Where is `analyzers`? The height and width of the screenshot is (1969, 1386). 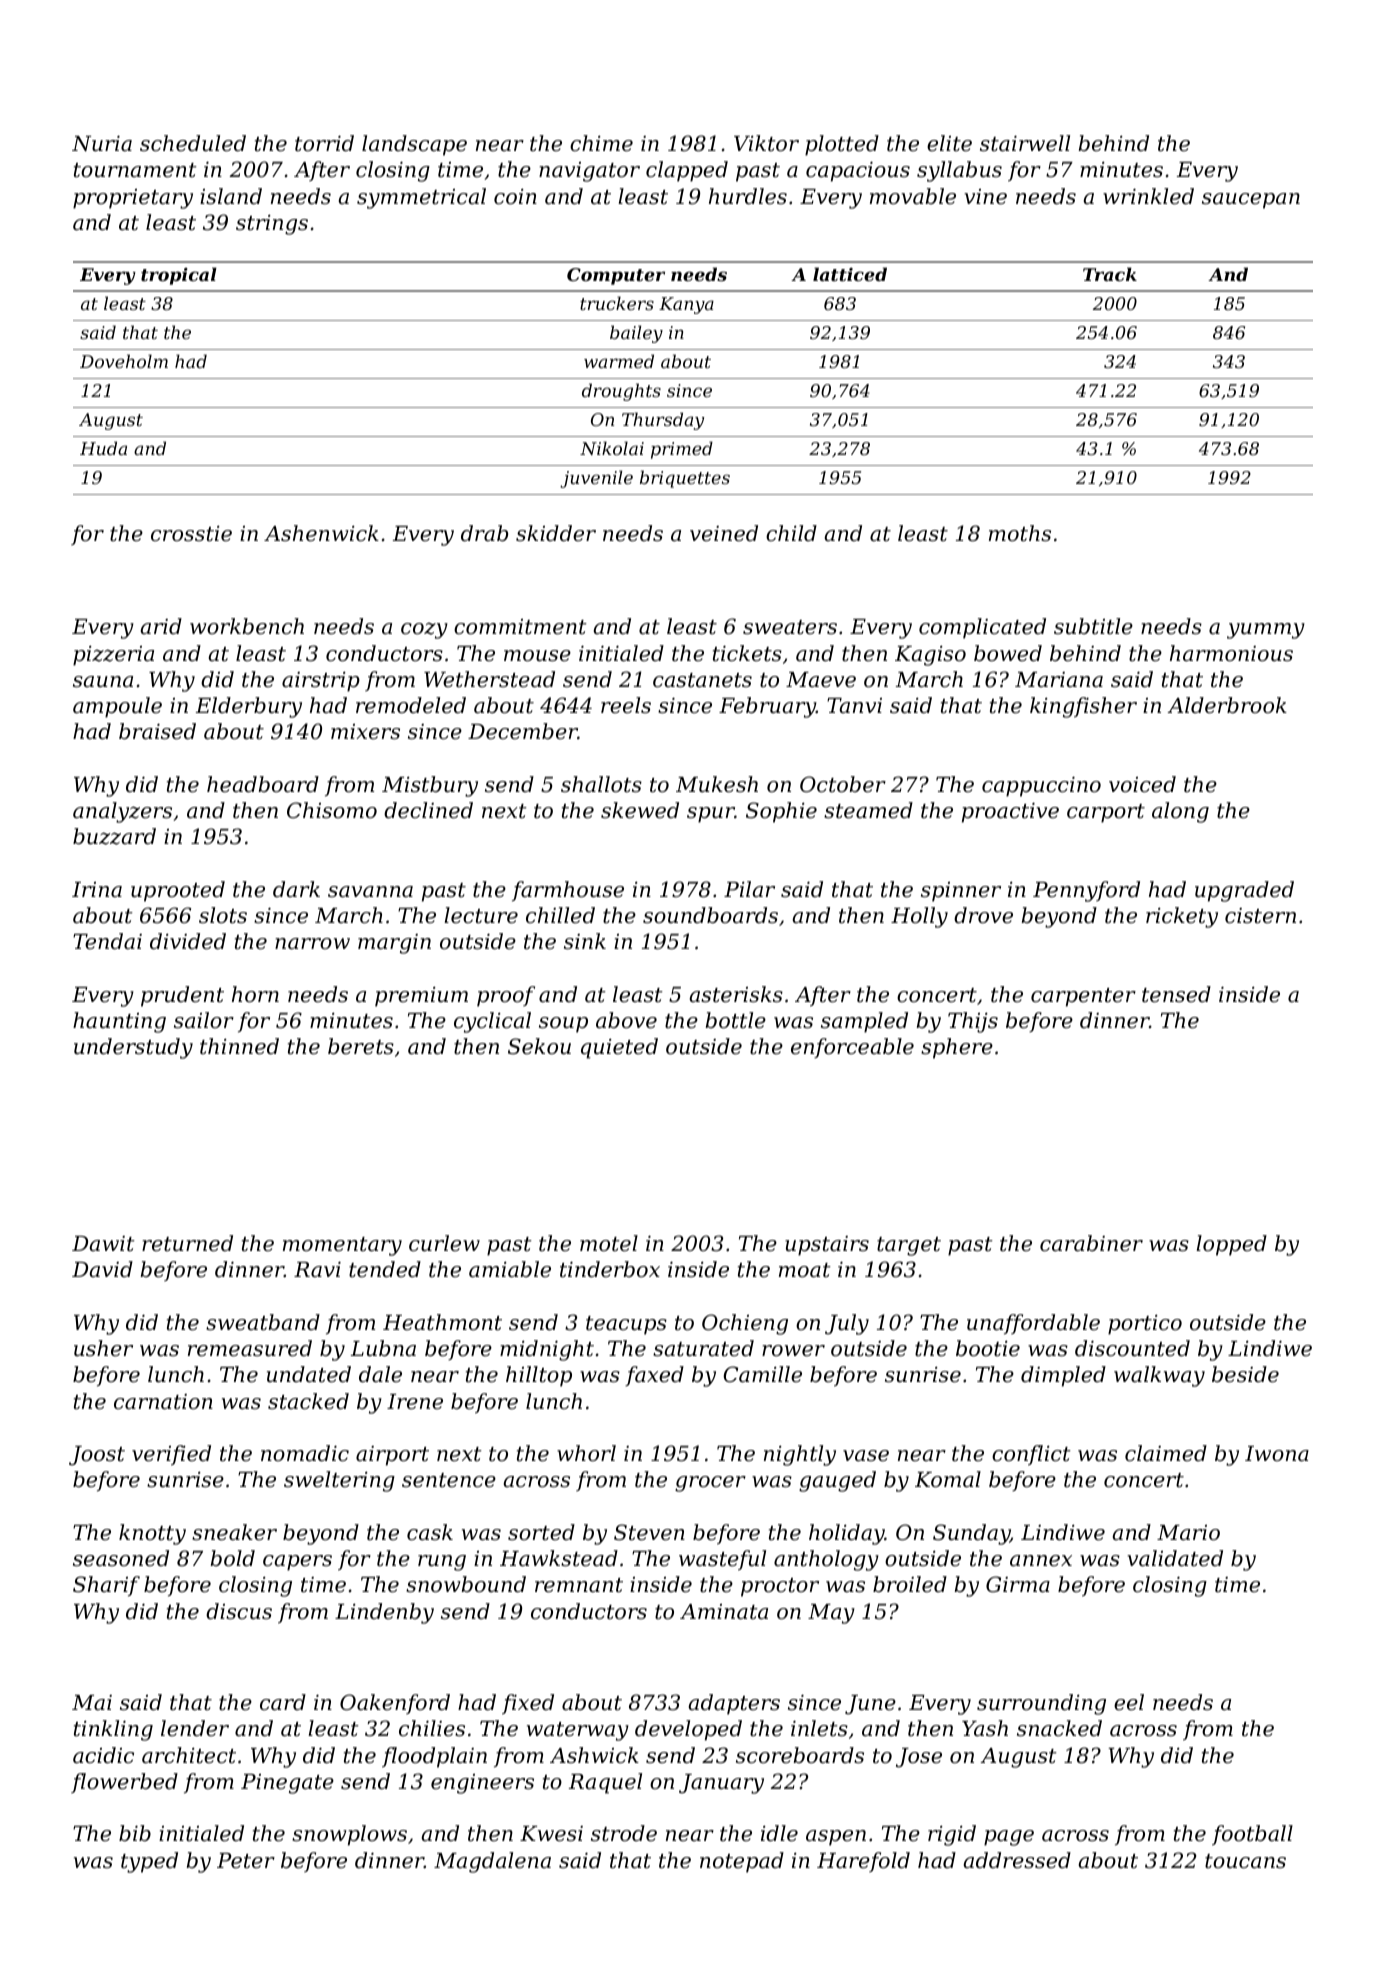
analyzers is located at coordinates (122, 812).
